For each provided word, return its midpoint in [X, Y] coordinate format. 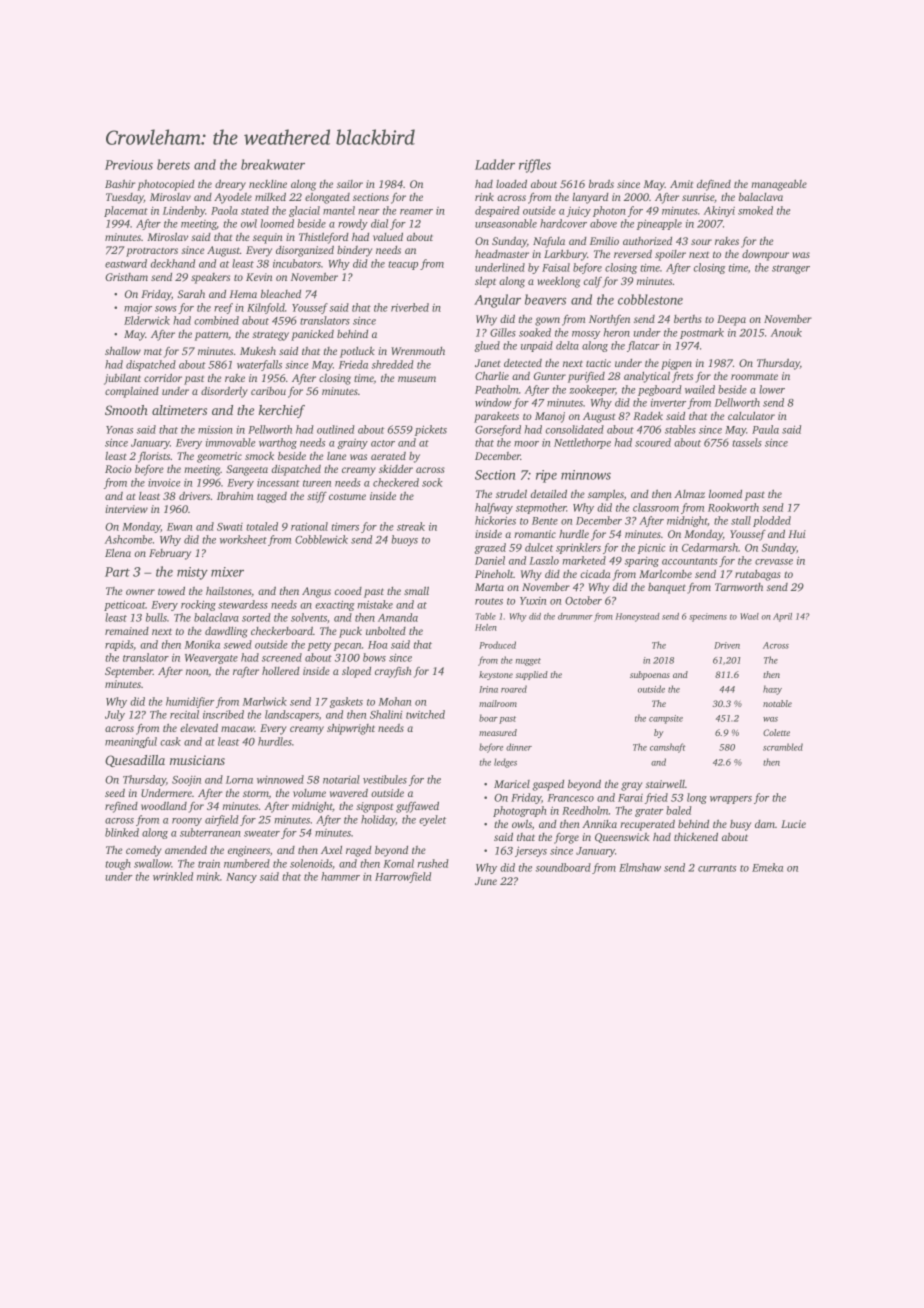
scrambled [783, 747]
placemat [126, 211]
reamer [416, 212]
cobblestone [650, 299]
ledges [505, 763]
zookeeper [592, 390]
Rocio [118, 469]
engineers [249, 851]
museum [417, 379]
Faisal [556, 267]
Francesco [570, 798]
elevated [199, 727]
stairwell [665, 784]
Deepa [731, 320]
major [138, 309]
